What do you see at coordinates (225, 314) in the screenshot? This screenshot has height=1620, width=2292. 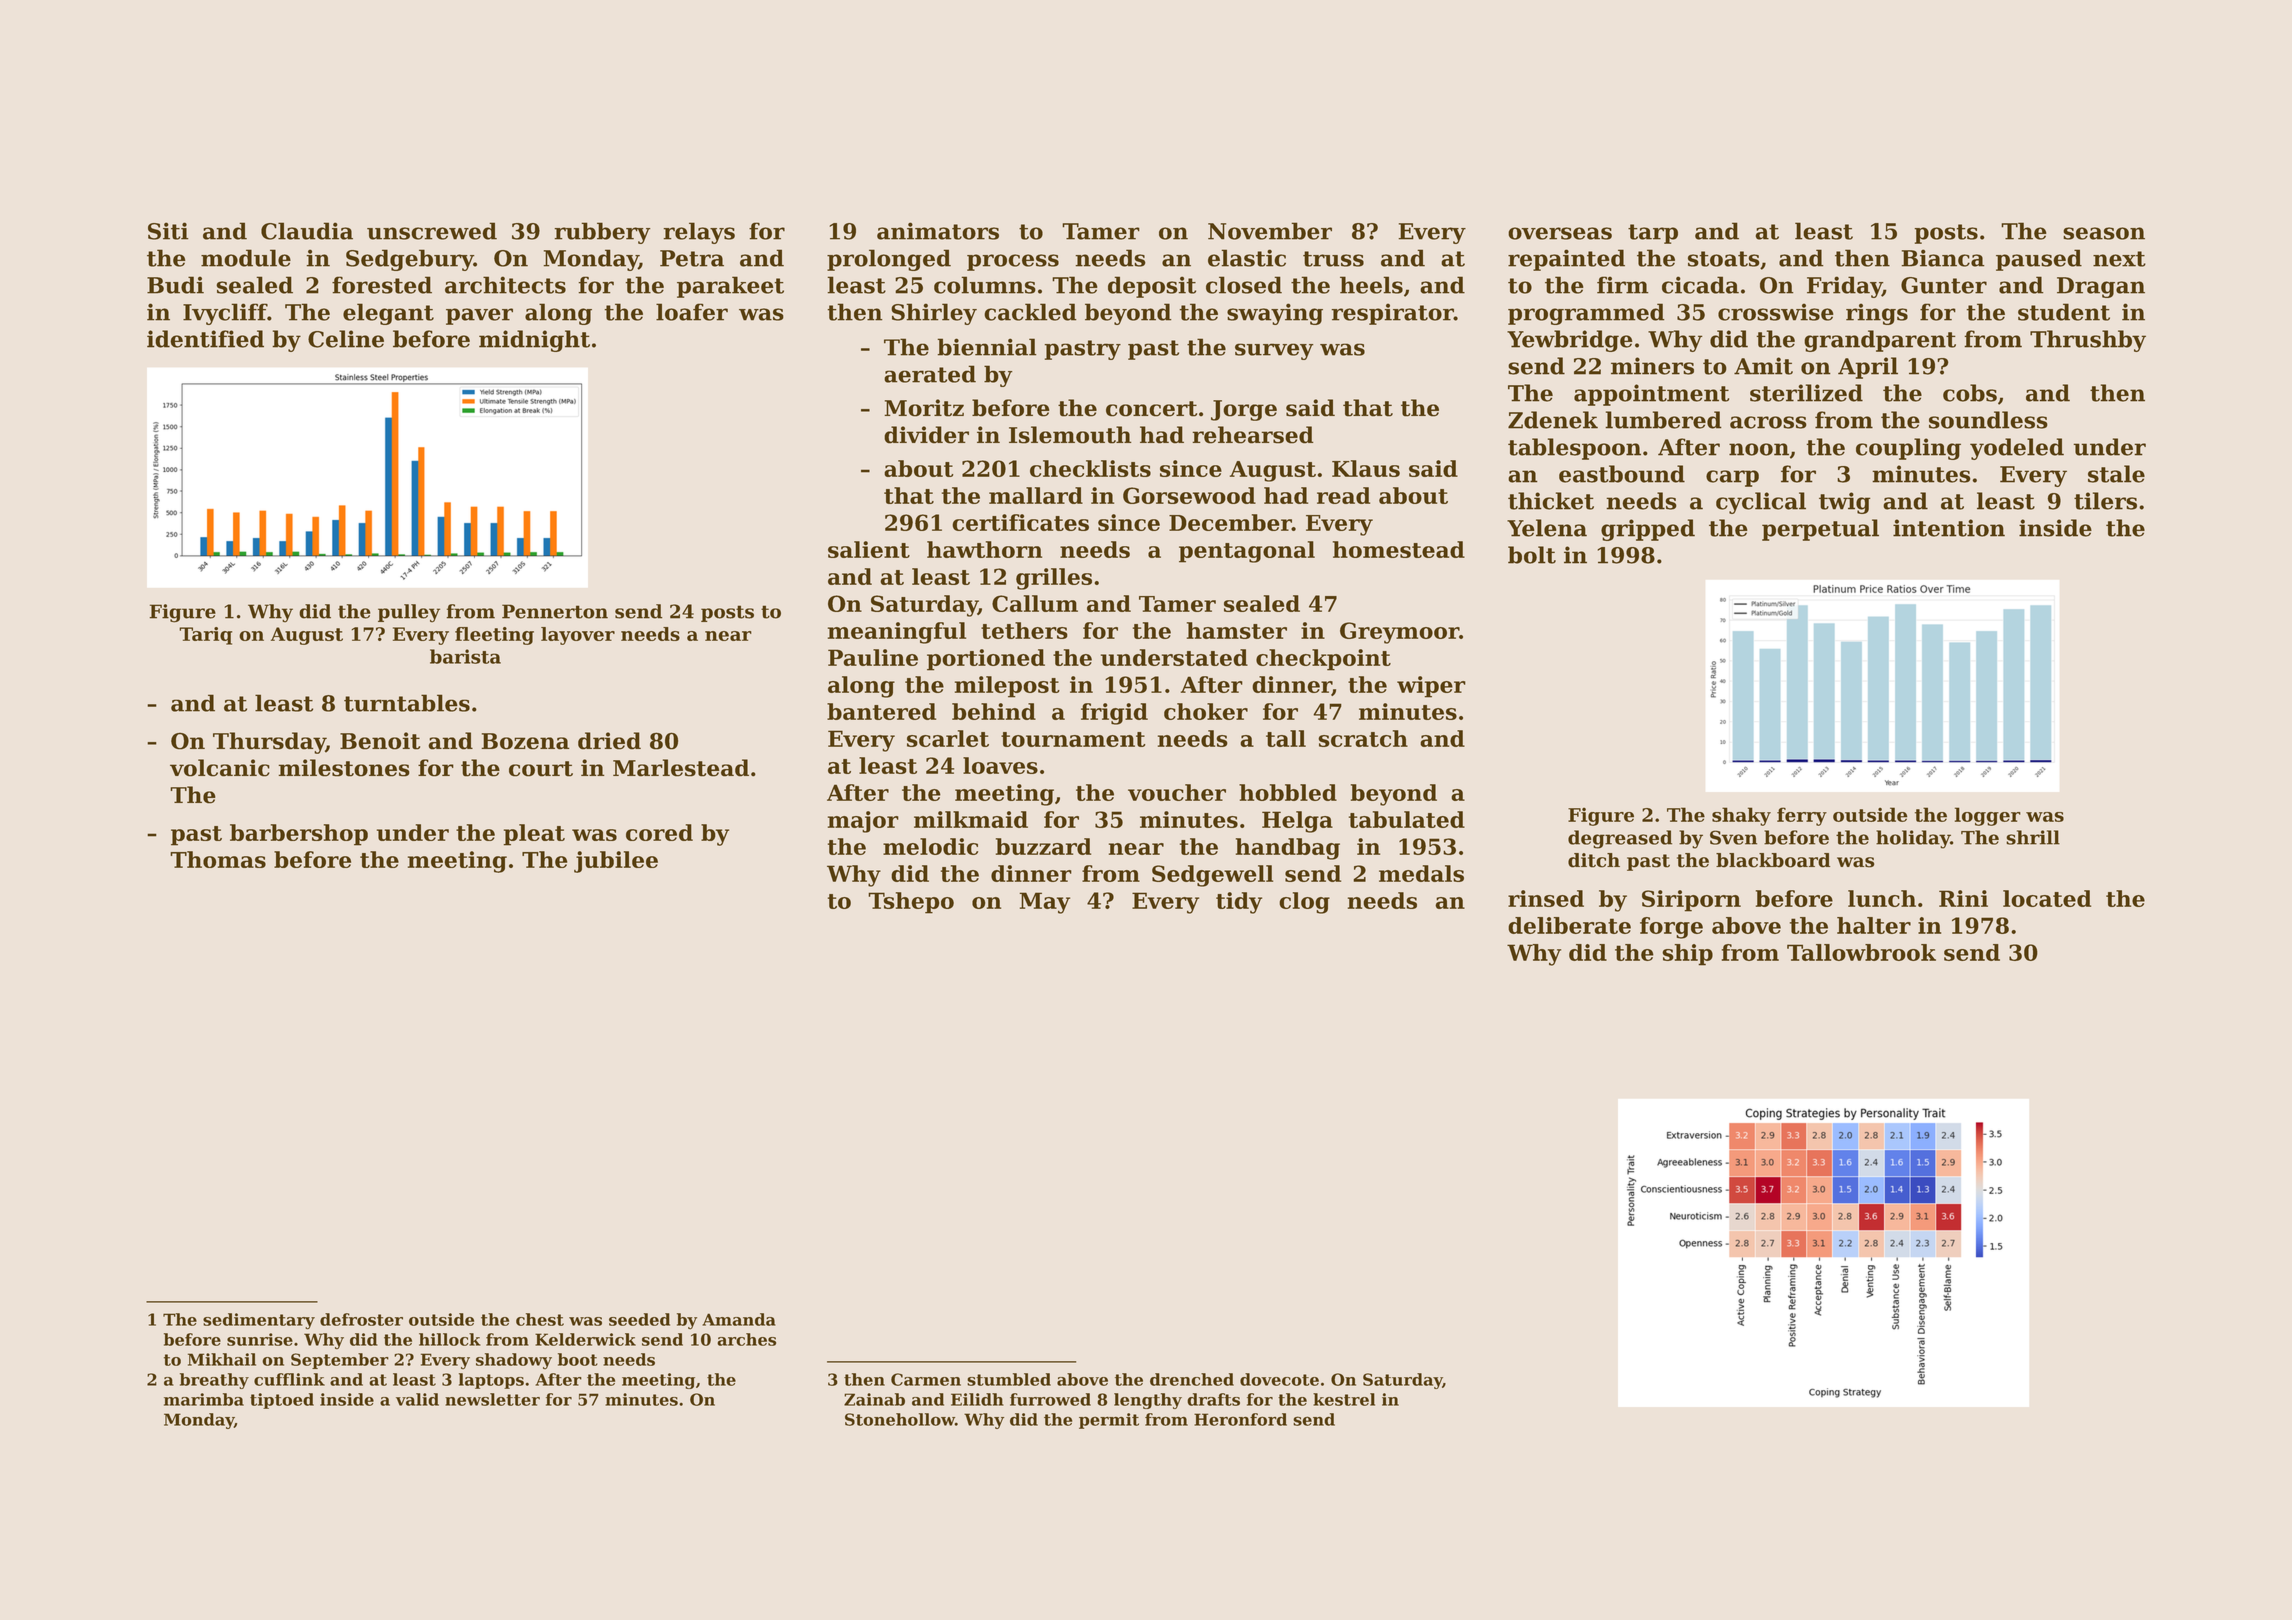 I see `Ivycliff` at bounding box center [225, 314].
